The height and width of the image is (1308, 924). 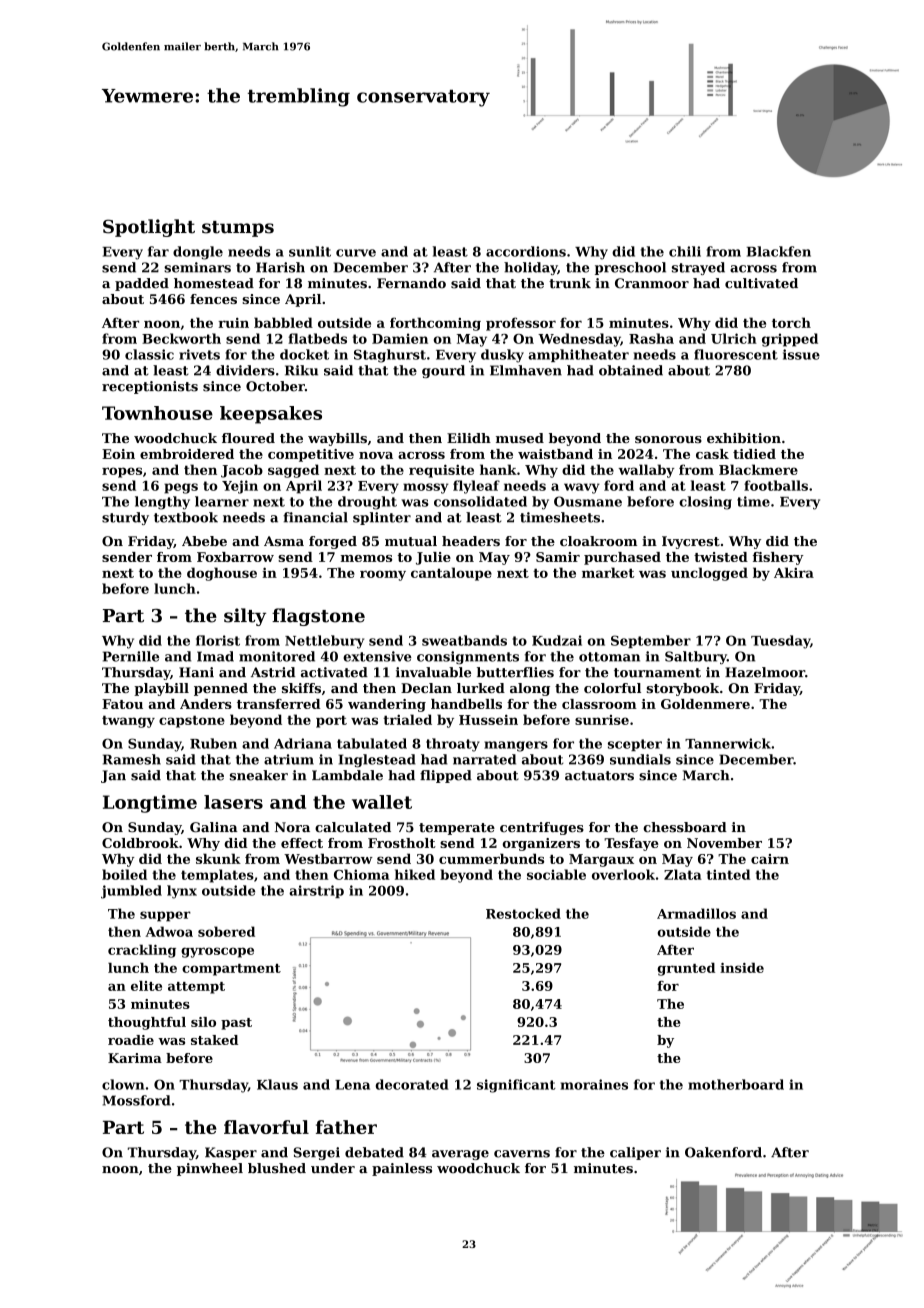 I want to click on Fatou, so click(x=122, y=704).
